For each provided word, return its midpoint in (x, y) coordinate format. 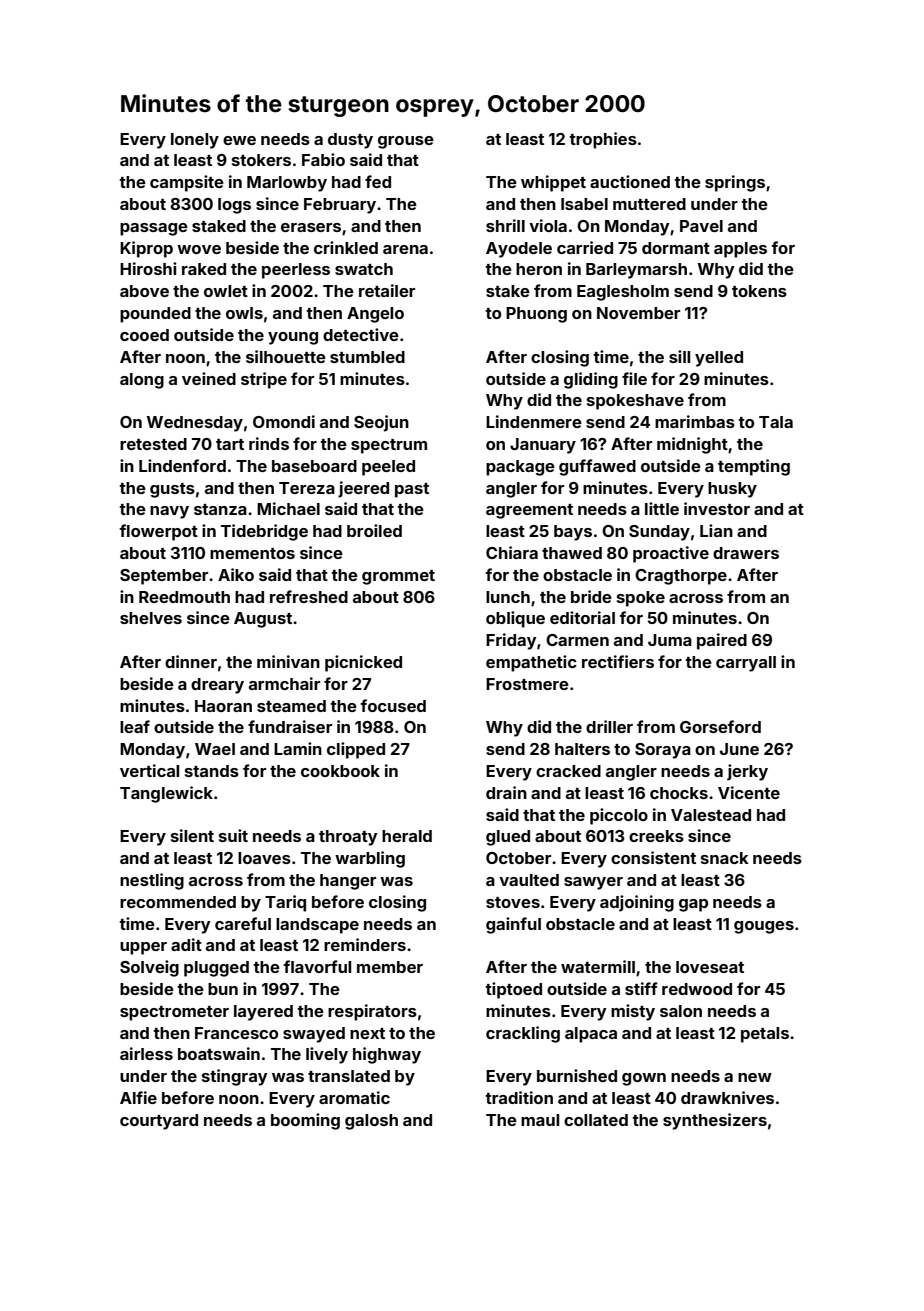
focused (393, 705)
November (638, 313)
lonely (195, 141)
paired (722, 641)
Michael (288, 508)
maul (540, 1120)
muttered (649, 204)
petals (765, 1035)
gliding (591, 380)
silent (192, 835)
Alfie (138, 1097)
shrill (505, 225)
